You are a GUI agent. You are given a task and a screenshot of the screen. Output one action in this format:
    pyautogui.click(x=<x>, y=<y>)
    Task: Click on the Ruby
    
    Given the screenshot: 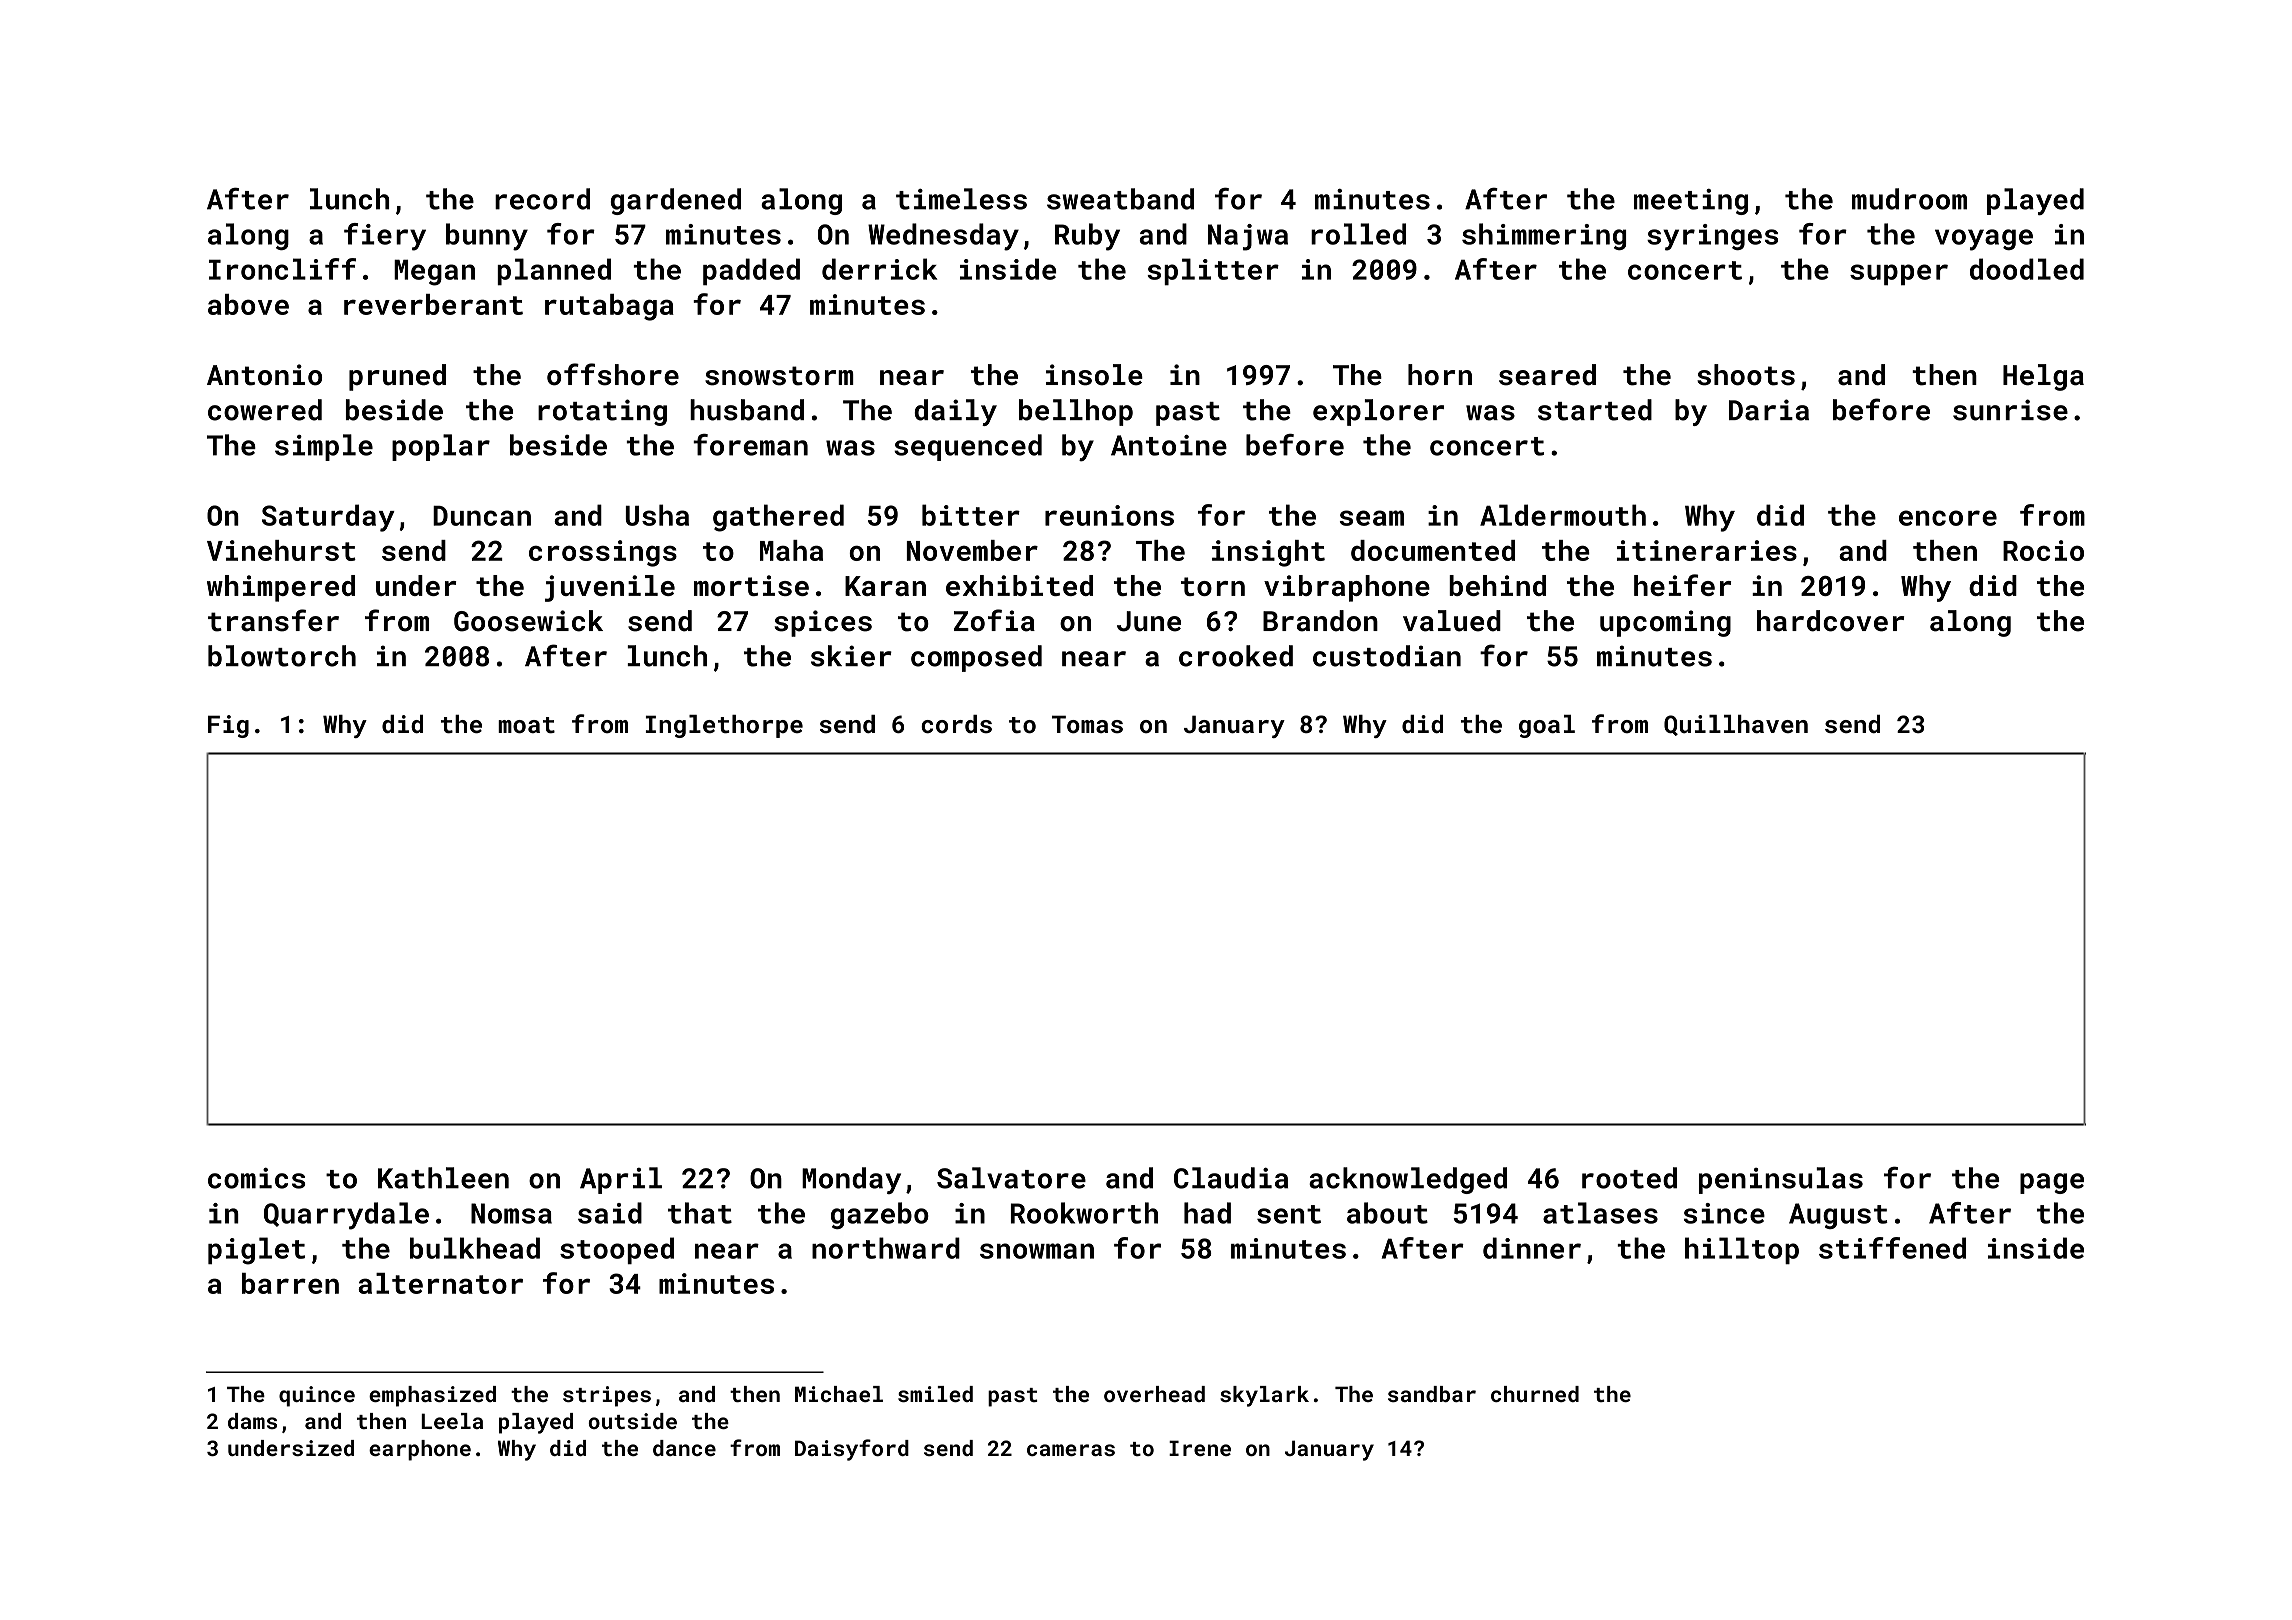 What is the action you would take?
    pyautogui.click(x=1087, y=237)
